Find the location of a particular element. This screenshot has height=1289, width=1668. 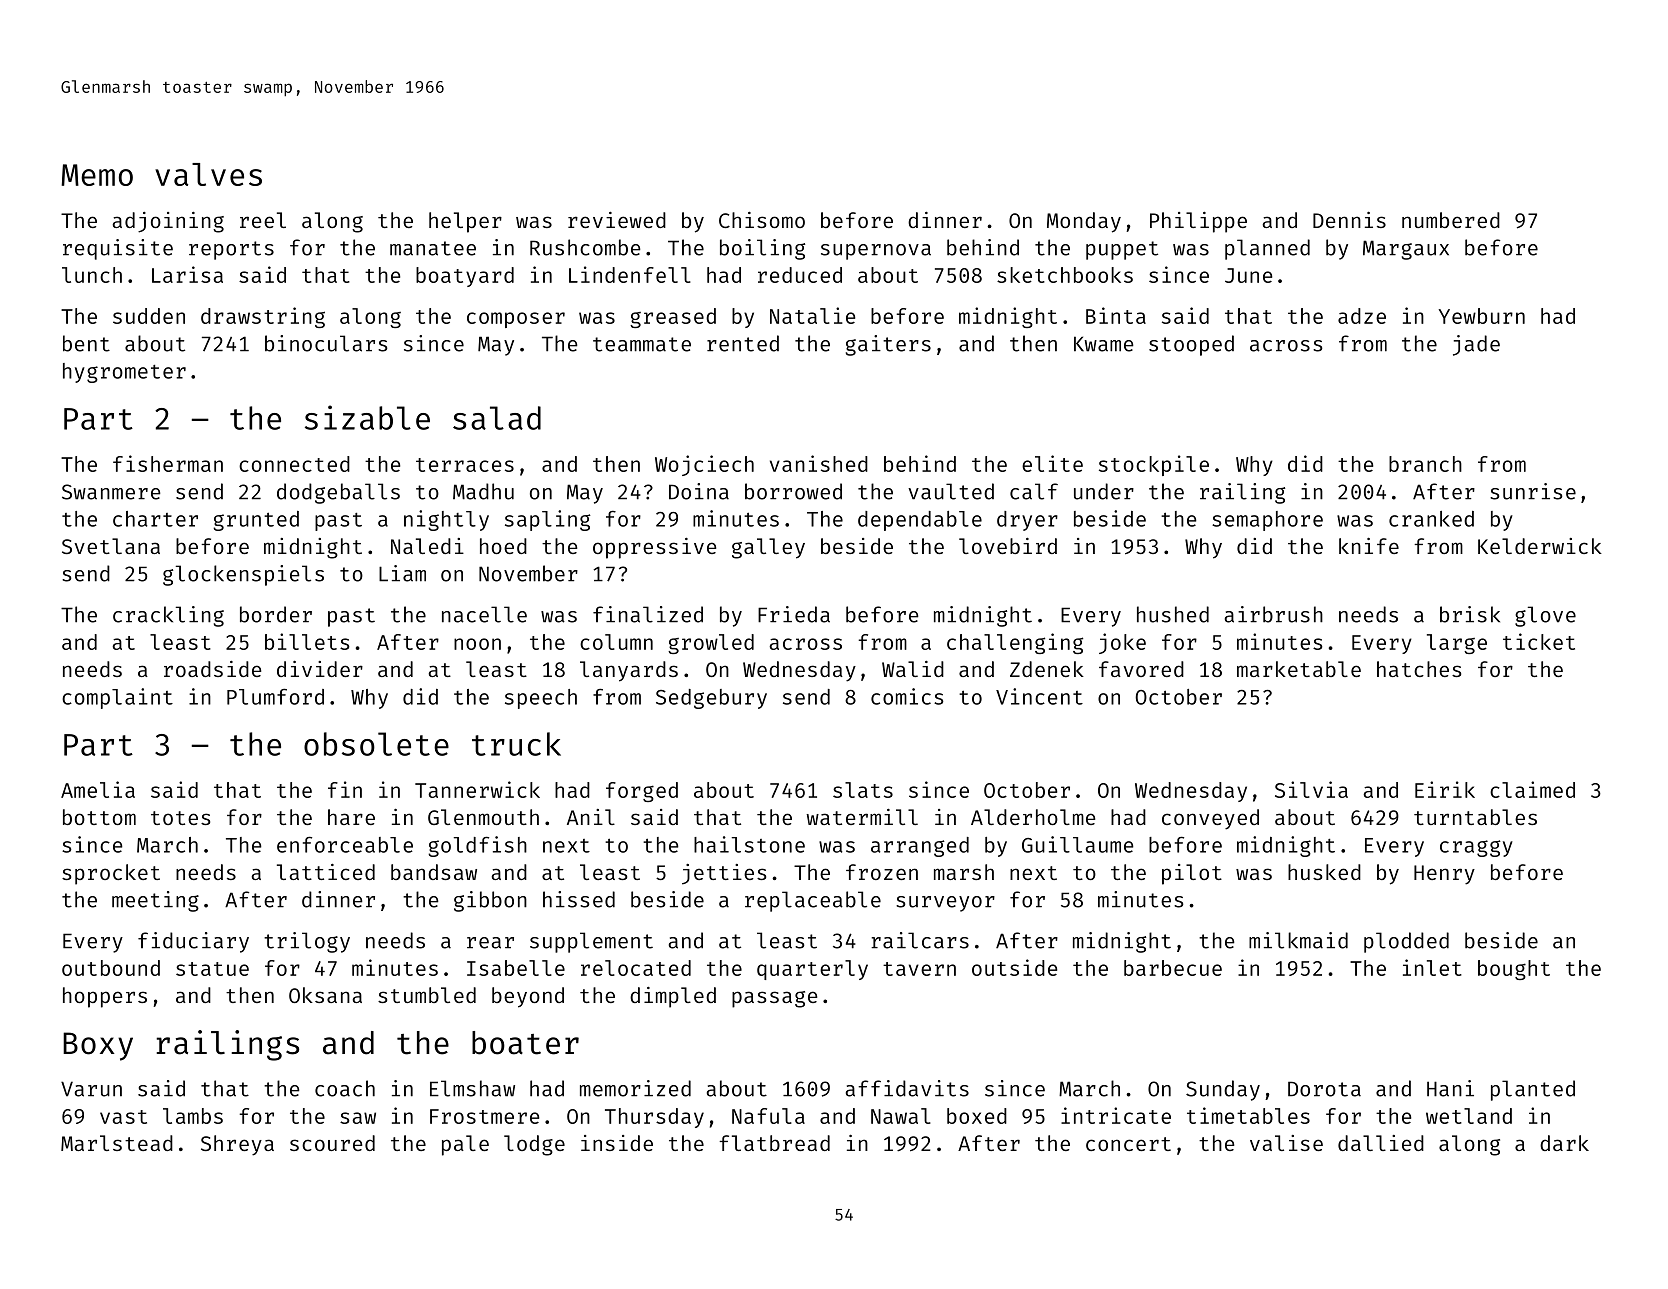

slats is located at coordinates (863, 790).
